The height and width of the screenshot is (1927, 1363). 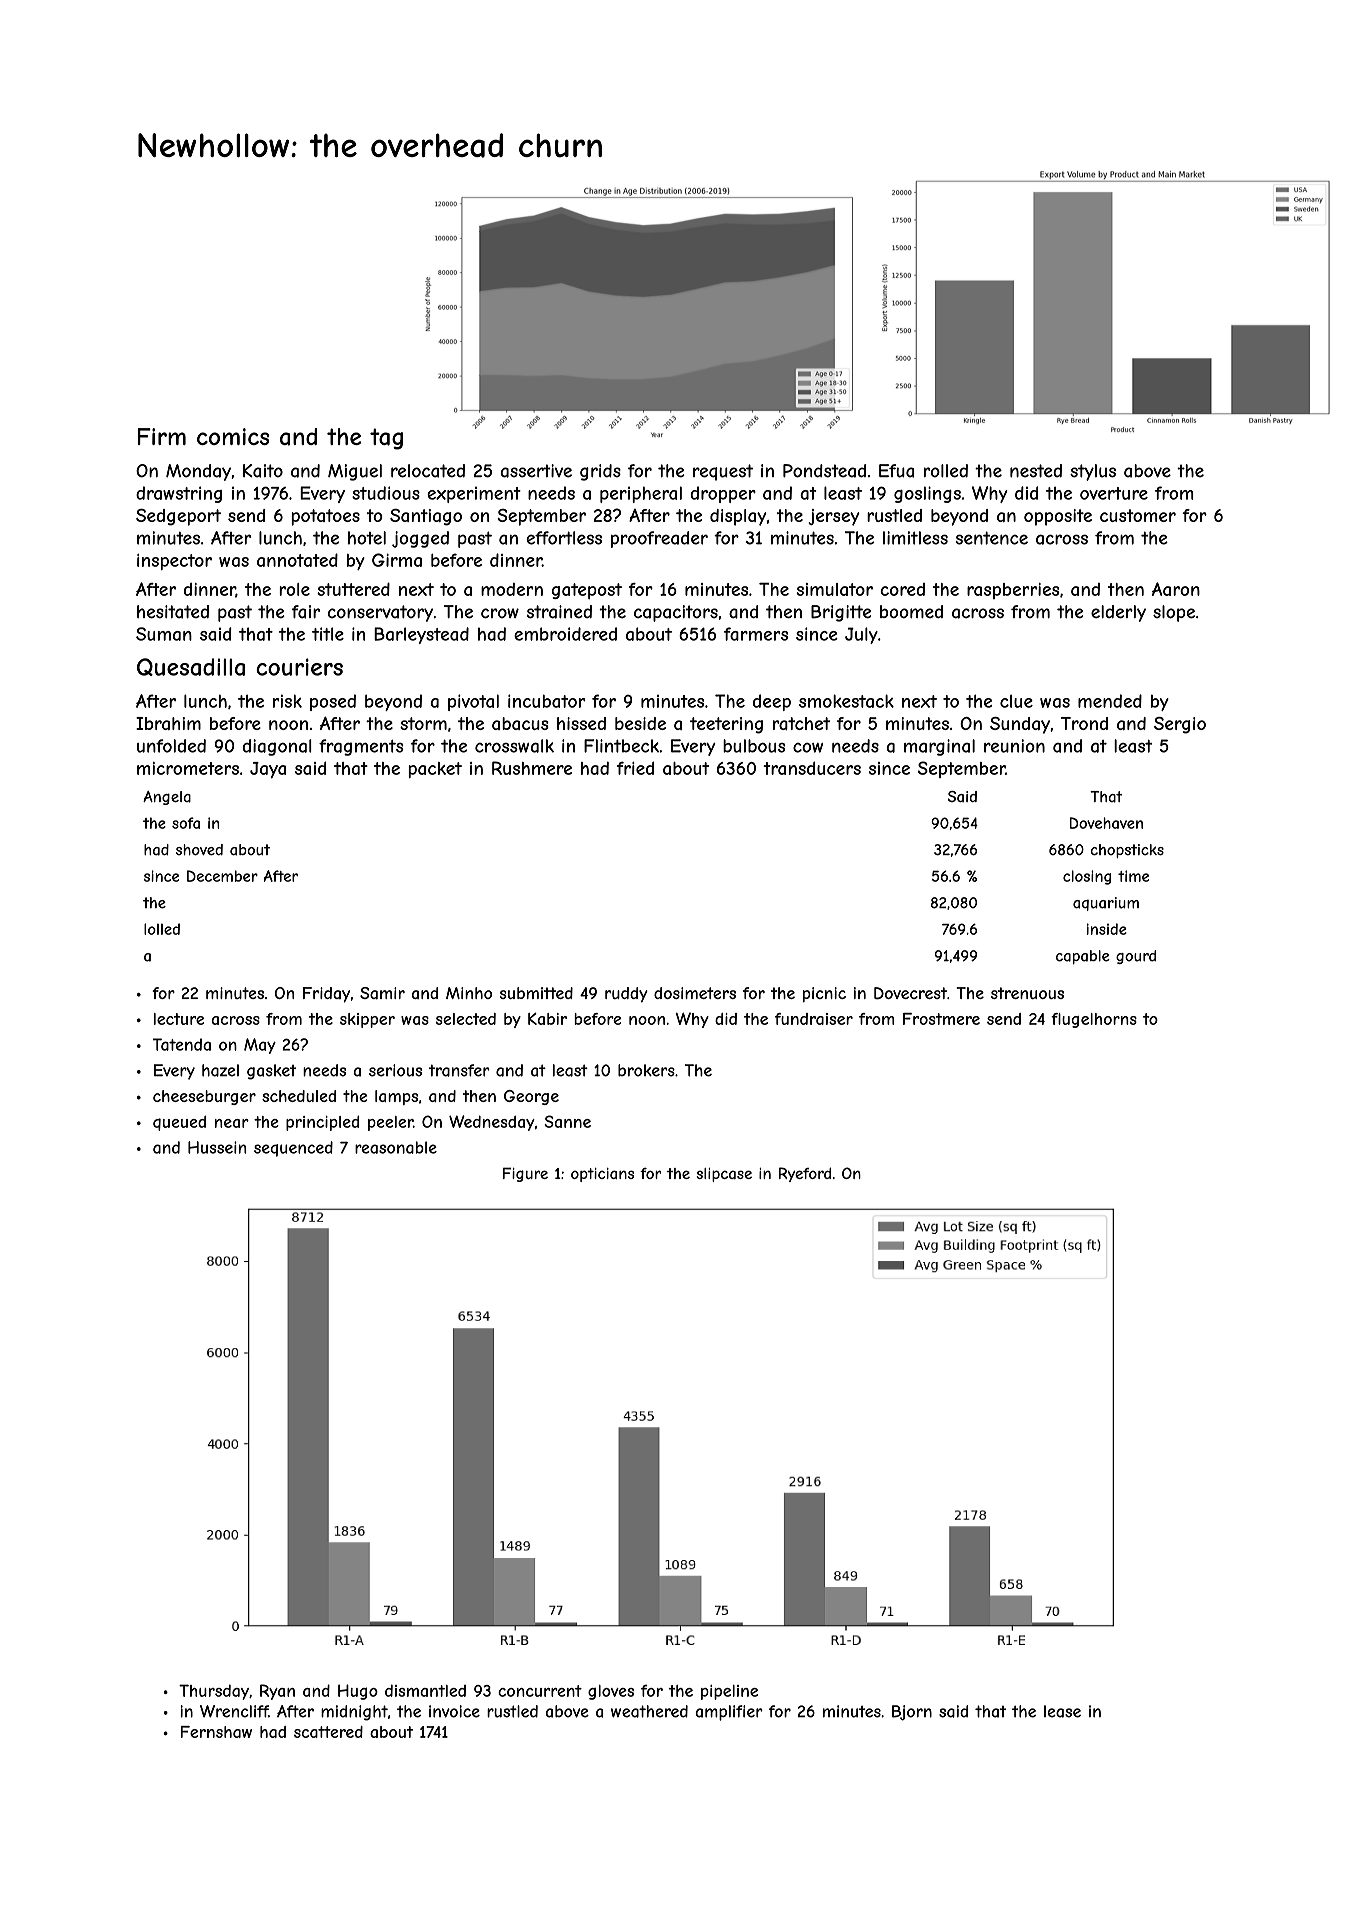 What do you see at coordinates (277, 1692) in the screenshot?
I see `Ryan` at bounding box center [277, 1692].
